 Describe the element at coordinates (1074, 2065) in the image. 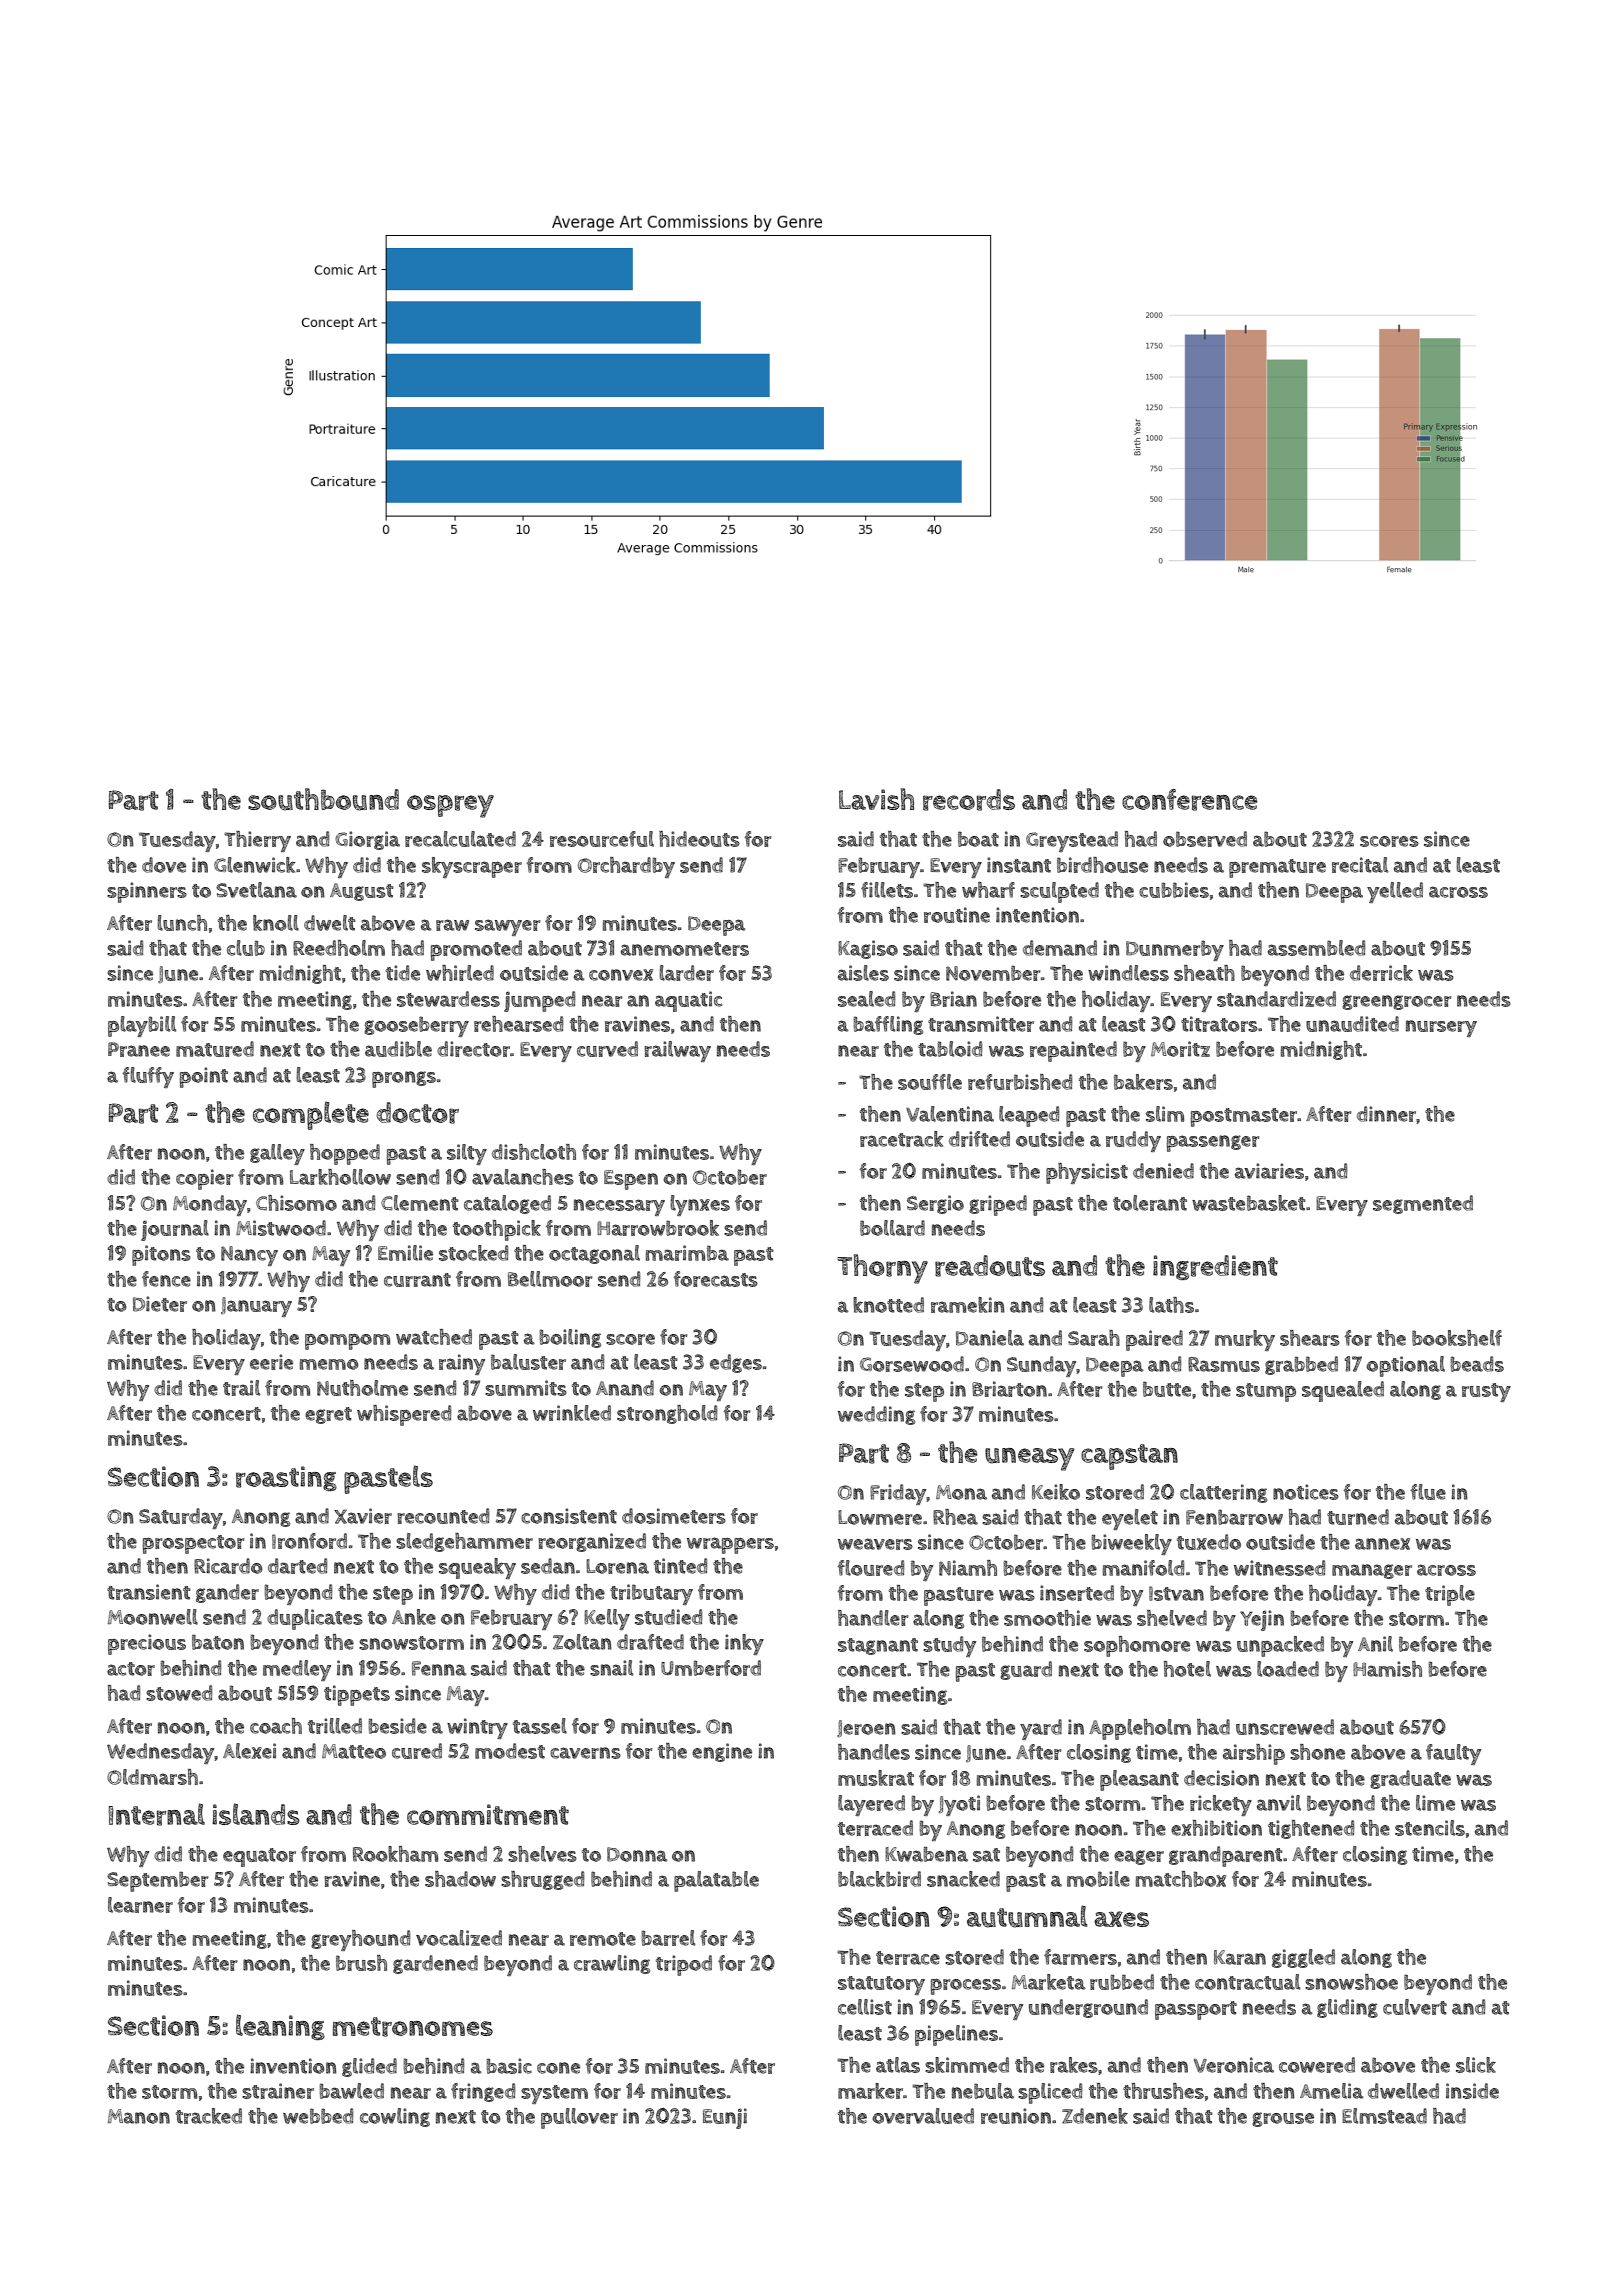

I see `rakes` at that location.
